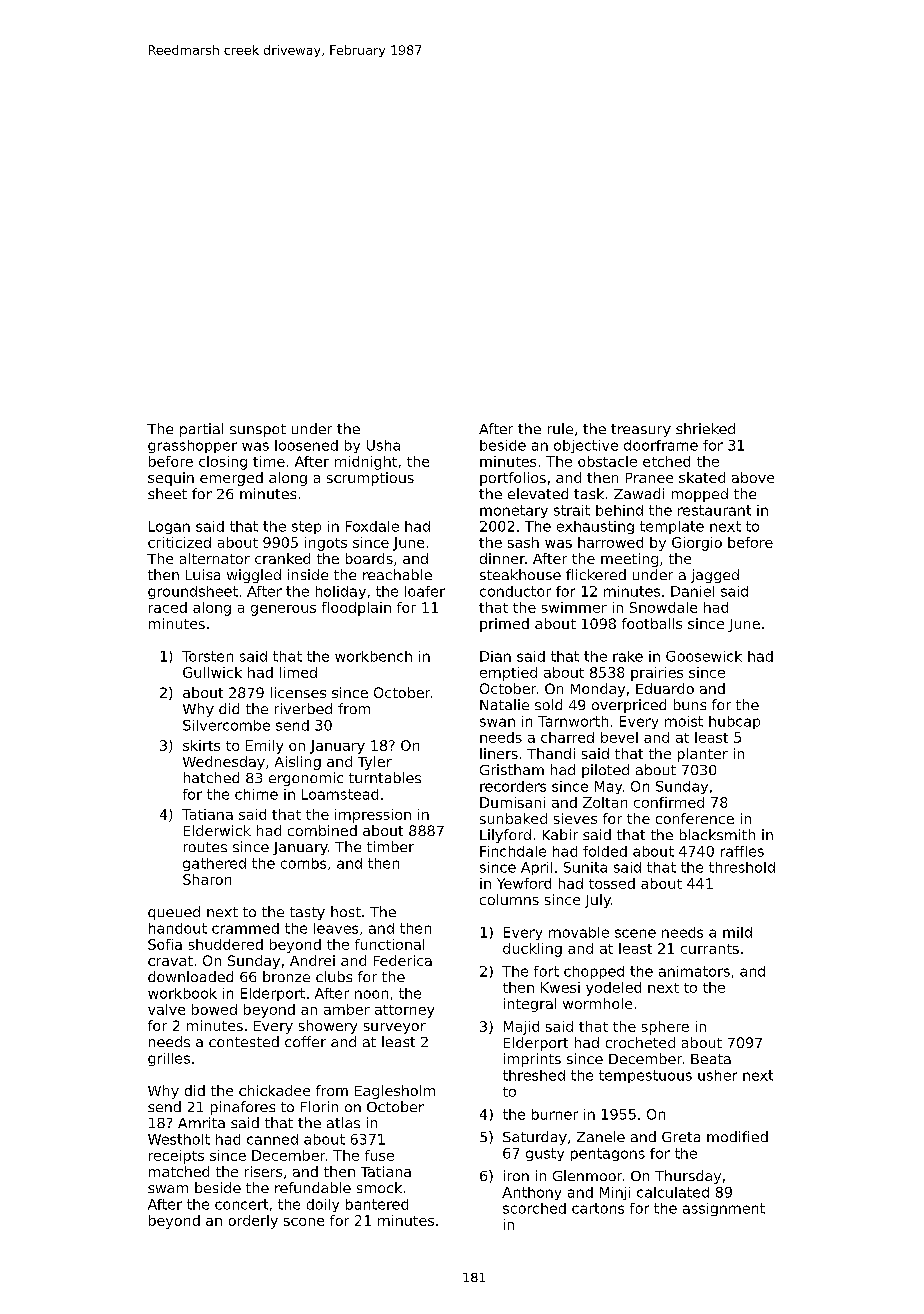 The height and width of the screenshot is (1314, 924). Describe the element at coordinates (601, 1136) in the screenshot. I see `Zanele` at that location.
